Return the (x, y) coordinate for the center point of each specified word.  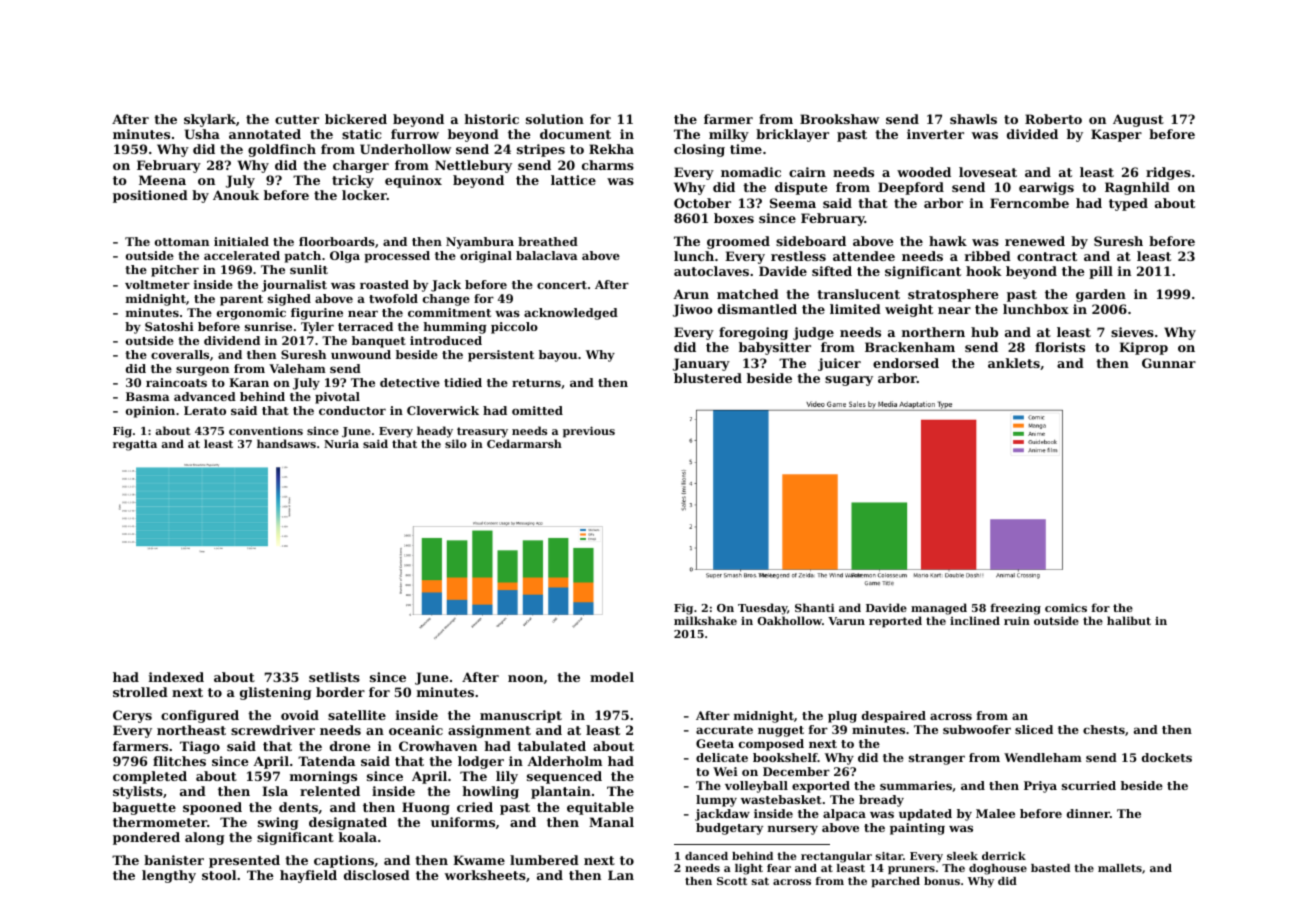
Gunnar (1169, 363)
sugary (849, 381)
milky (729, 135)
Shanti (815, 607)
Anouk (236, 195)
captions (344, 861)
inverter (935, 134)
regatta (135, 445)
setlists (334, 677)
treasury (482, 432)
